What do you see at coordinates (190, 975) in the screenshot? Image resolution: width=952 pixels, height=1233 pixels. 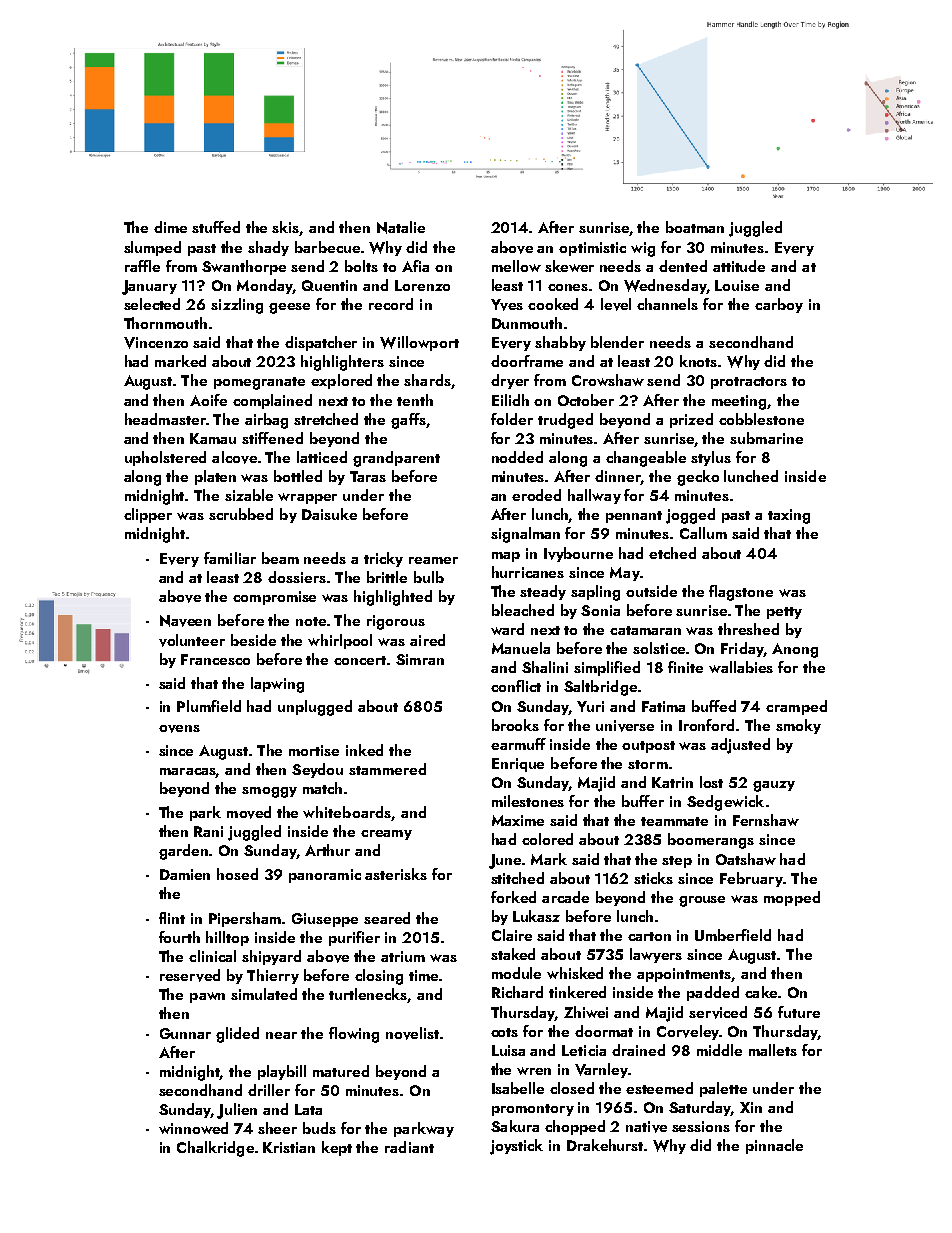 I see `reserved` at bounding box center [190, 975].
